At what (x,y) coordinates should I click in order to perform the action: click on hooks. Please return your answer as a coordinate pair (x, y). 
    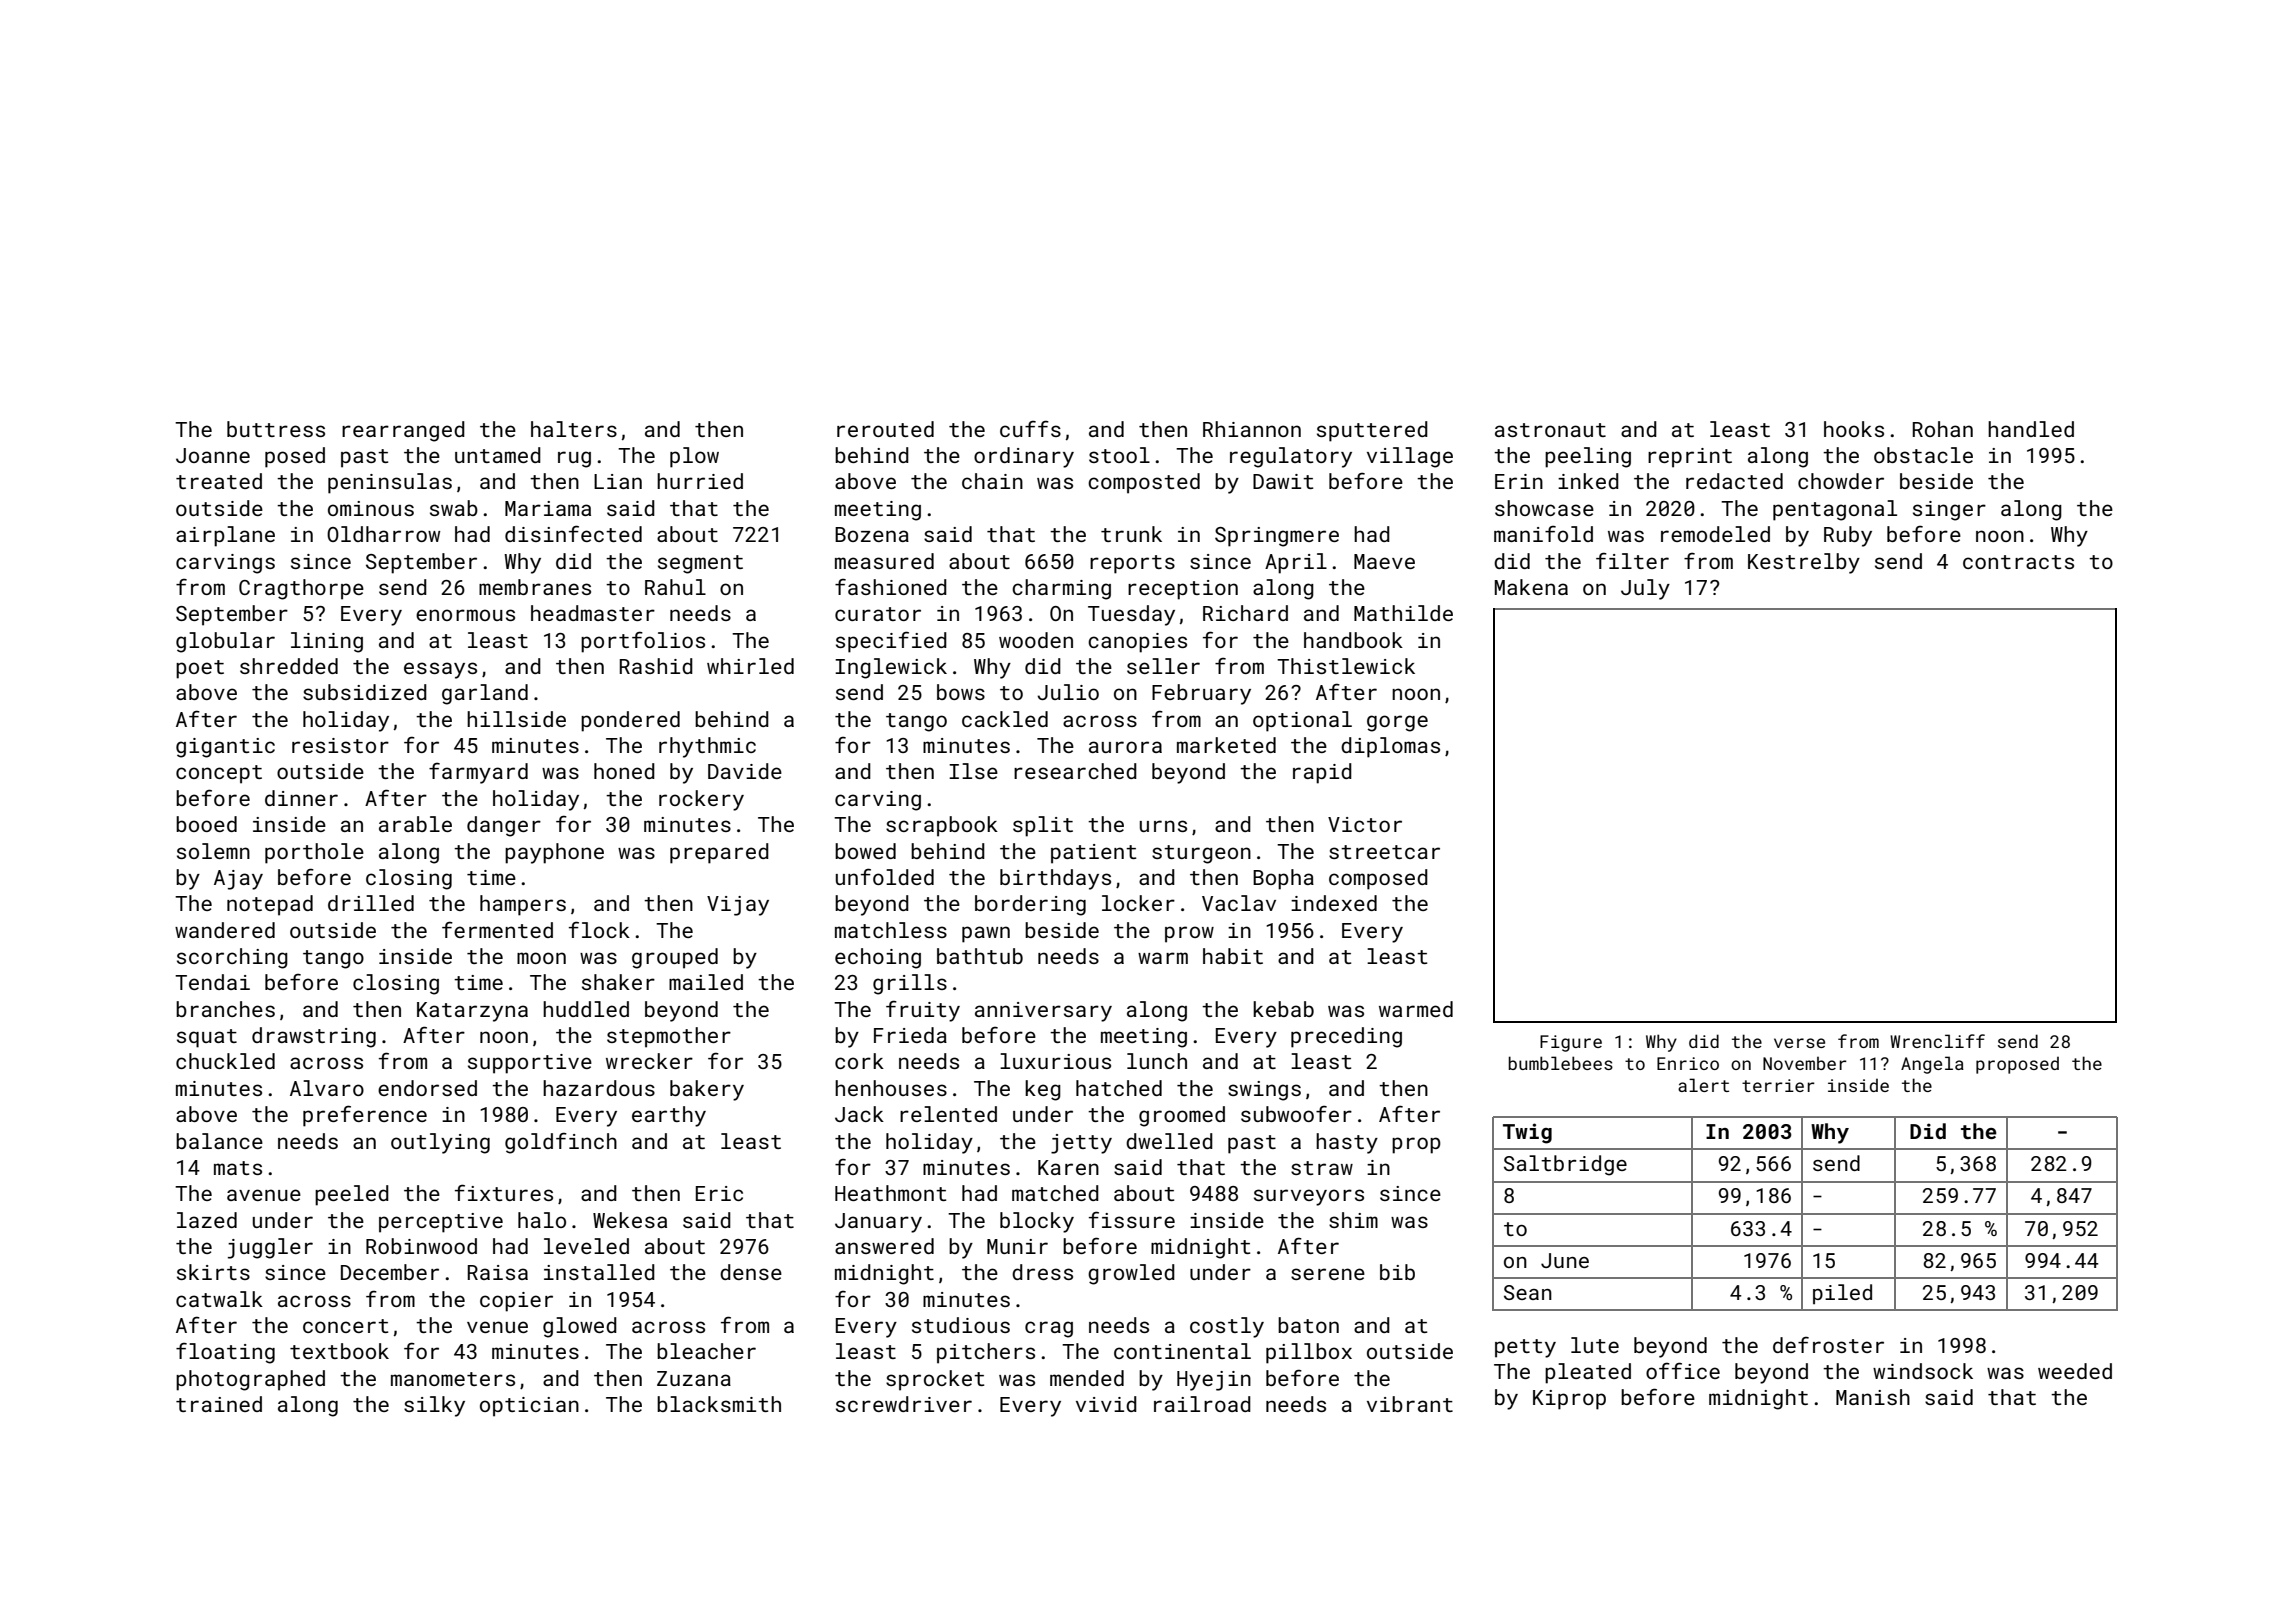
    Looking at the image, I should click on (1854, 429).
